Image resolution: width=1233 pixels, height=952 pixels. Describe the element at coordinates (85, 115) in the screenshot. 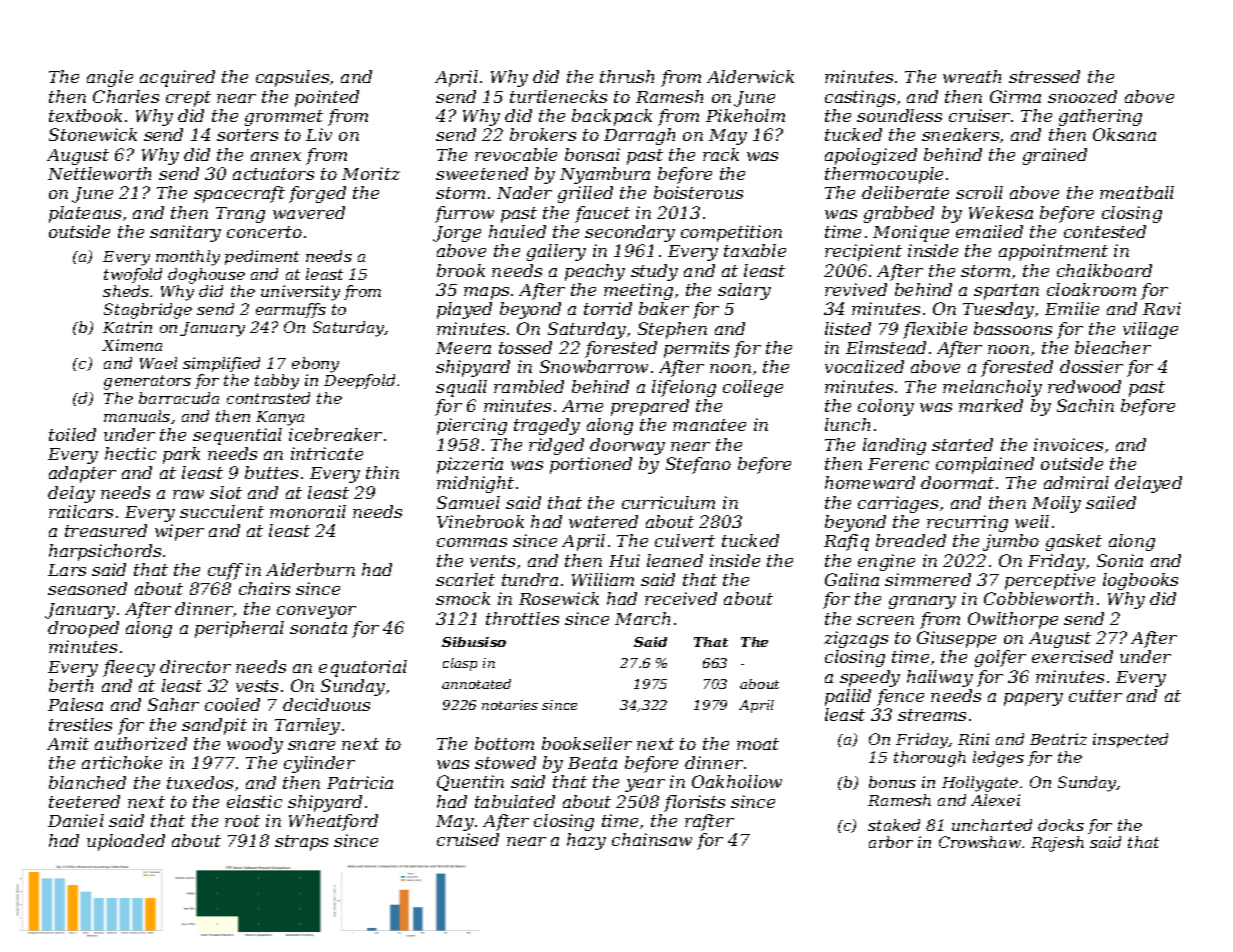

I see `textbook` at that location.
